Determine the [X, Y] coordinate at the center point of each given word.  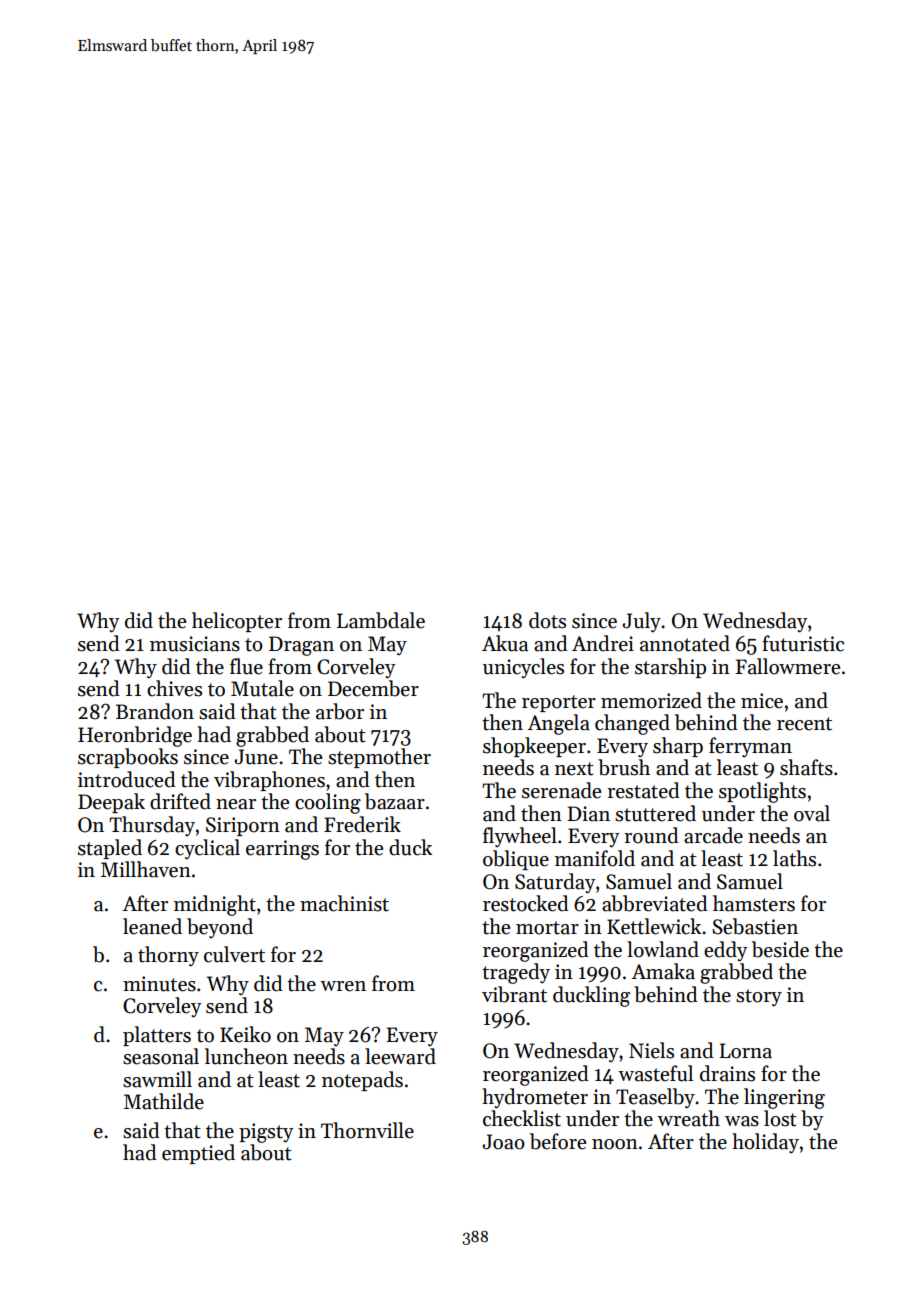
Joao [503, 1142]
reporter [559, 703]
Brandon [155, 711]
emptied [198, 1154]
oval [812, 813]
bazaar [395, 801]
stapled [110, 849]
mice [762, 701]
